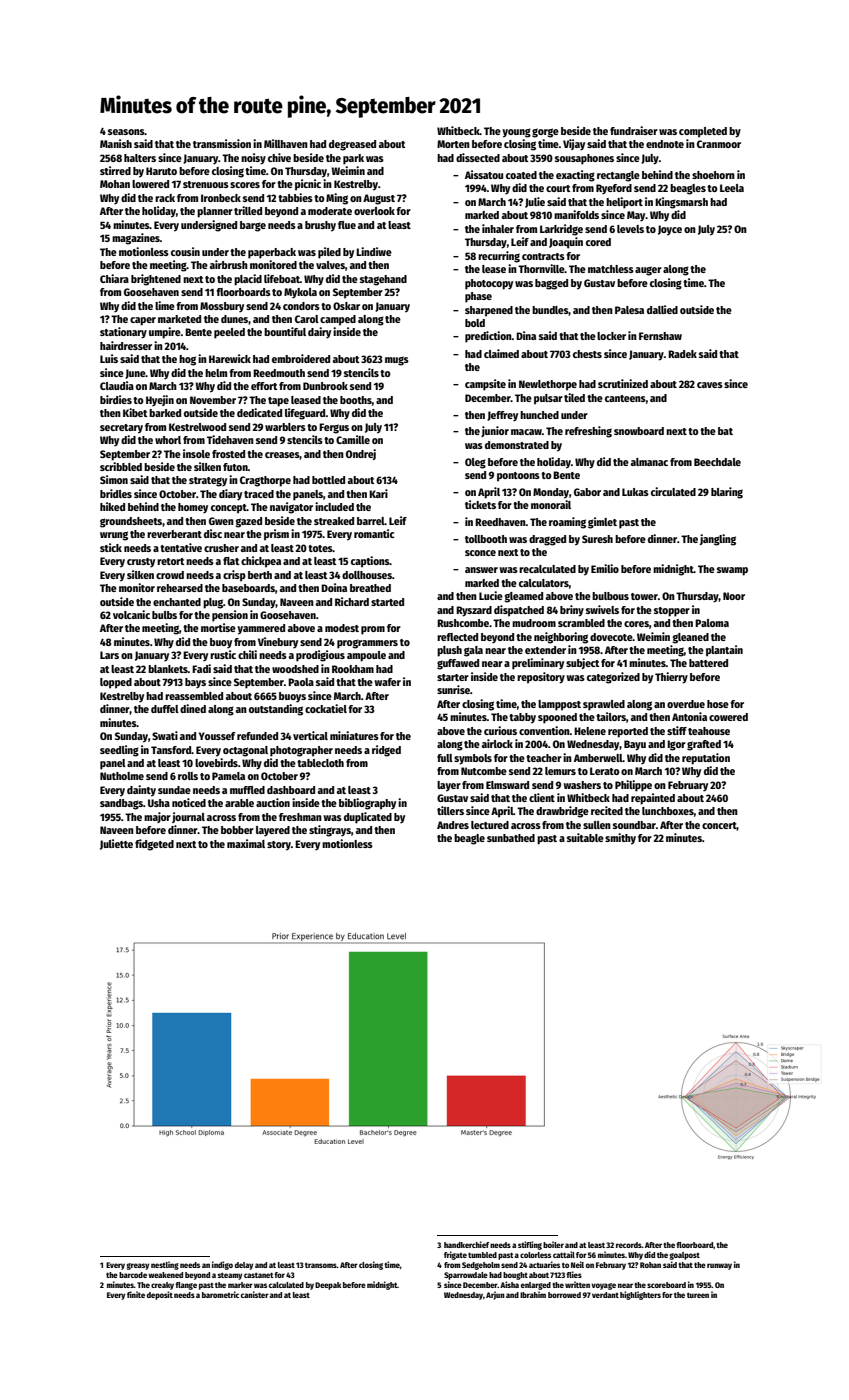 This screenshot has width=849, height=1400. I want to click on Kari, so click(378, 493).
